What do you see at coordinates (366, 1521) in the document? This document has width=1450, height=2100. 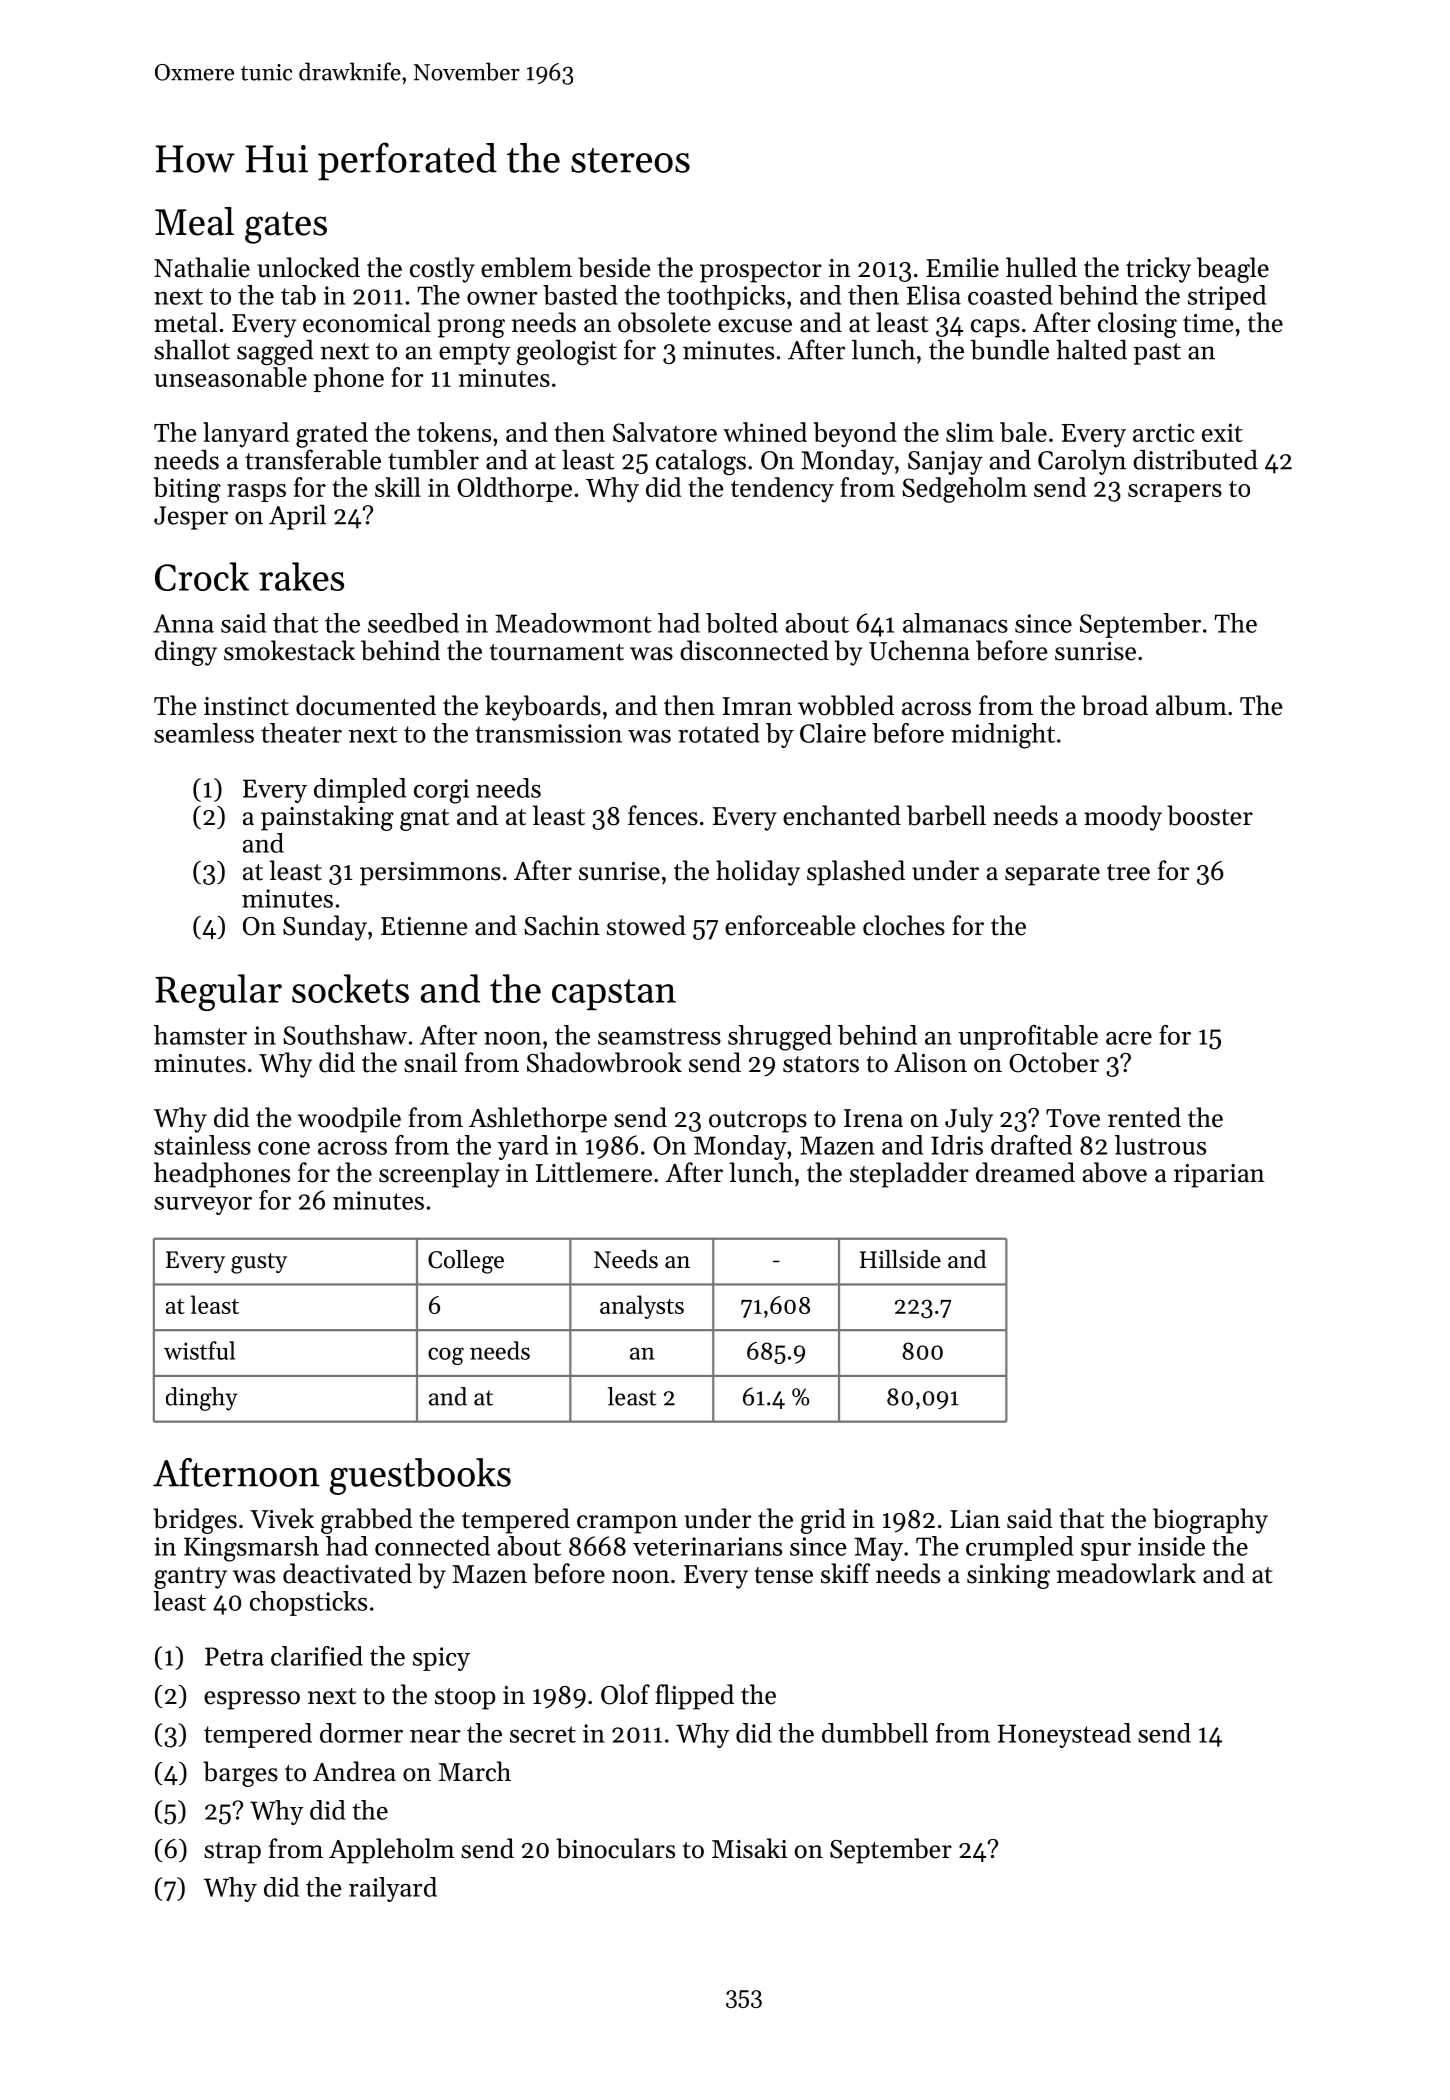 I see `grabbed` at bounding box center [366, 1521].
